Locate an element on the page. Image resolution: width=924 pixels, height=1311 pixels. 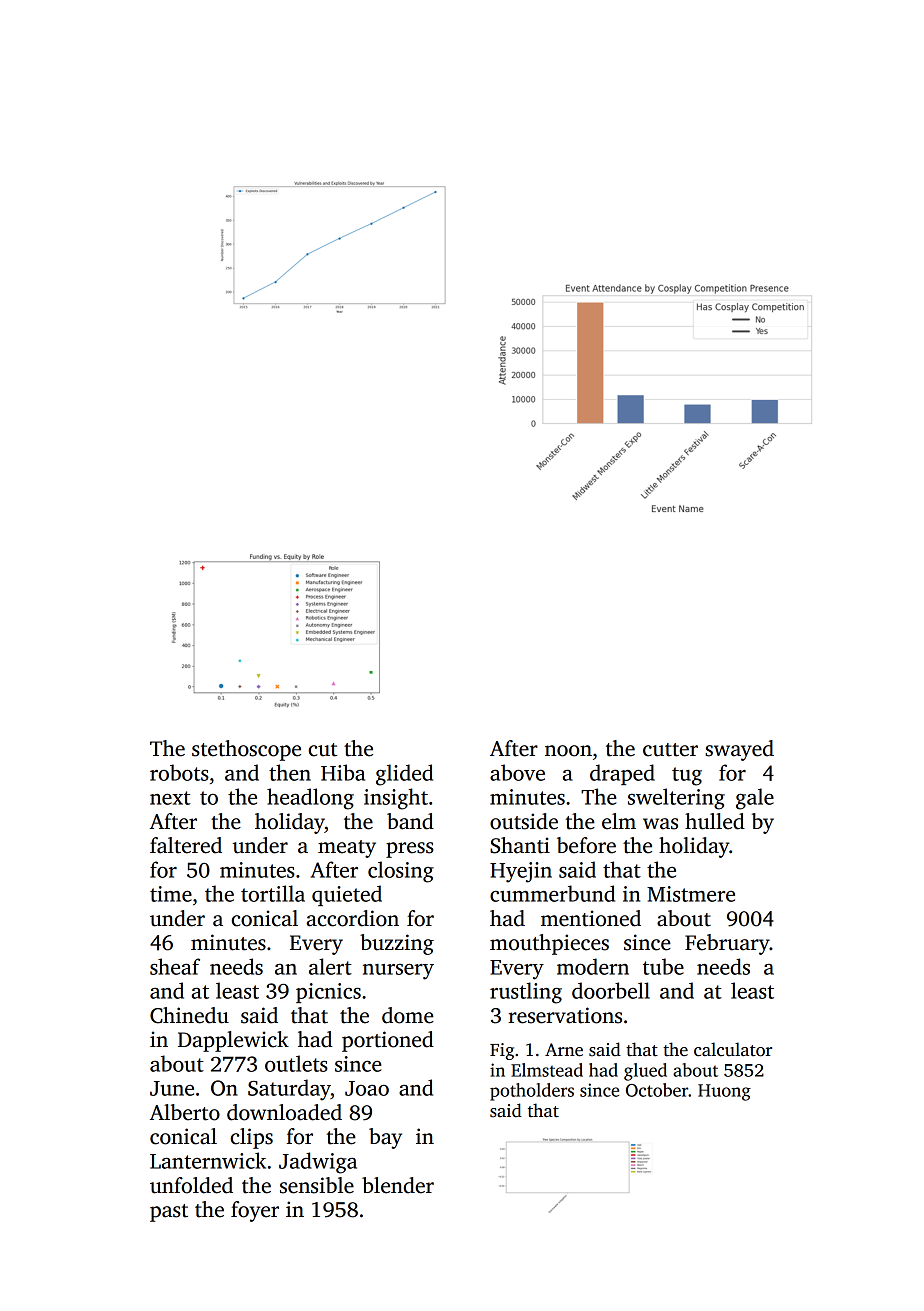
blender is located at coordinates (398, 1185).
